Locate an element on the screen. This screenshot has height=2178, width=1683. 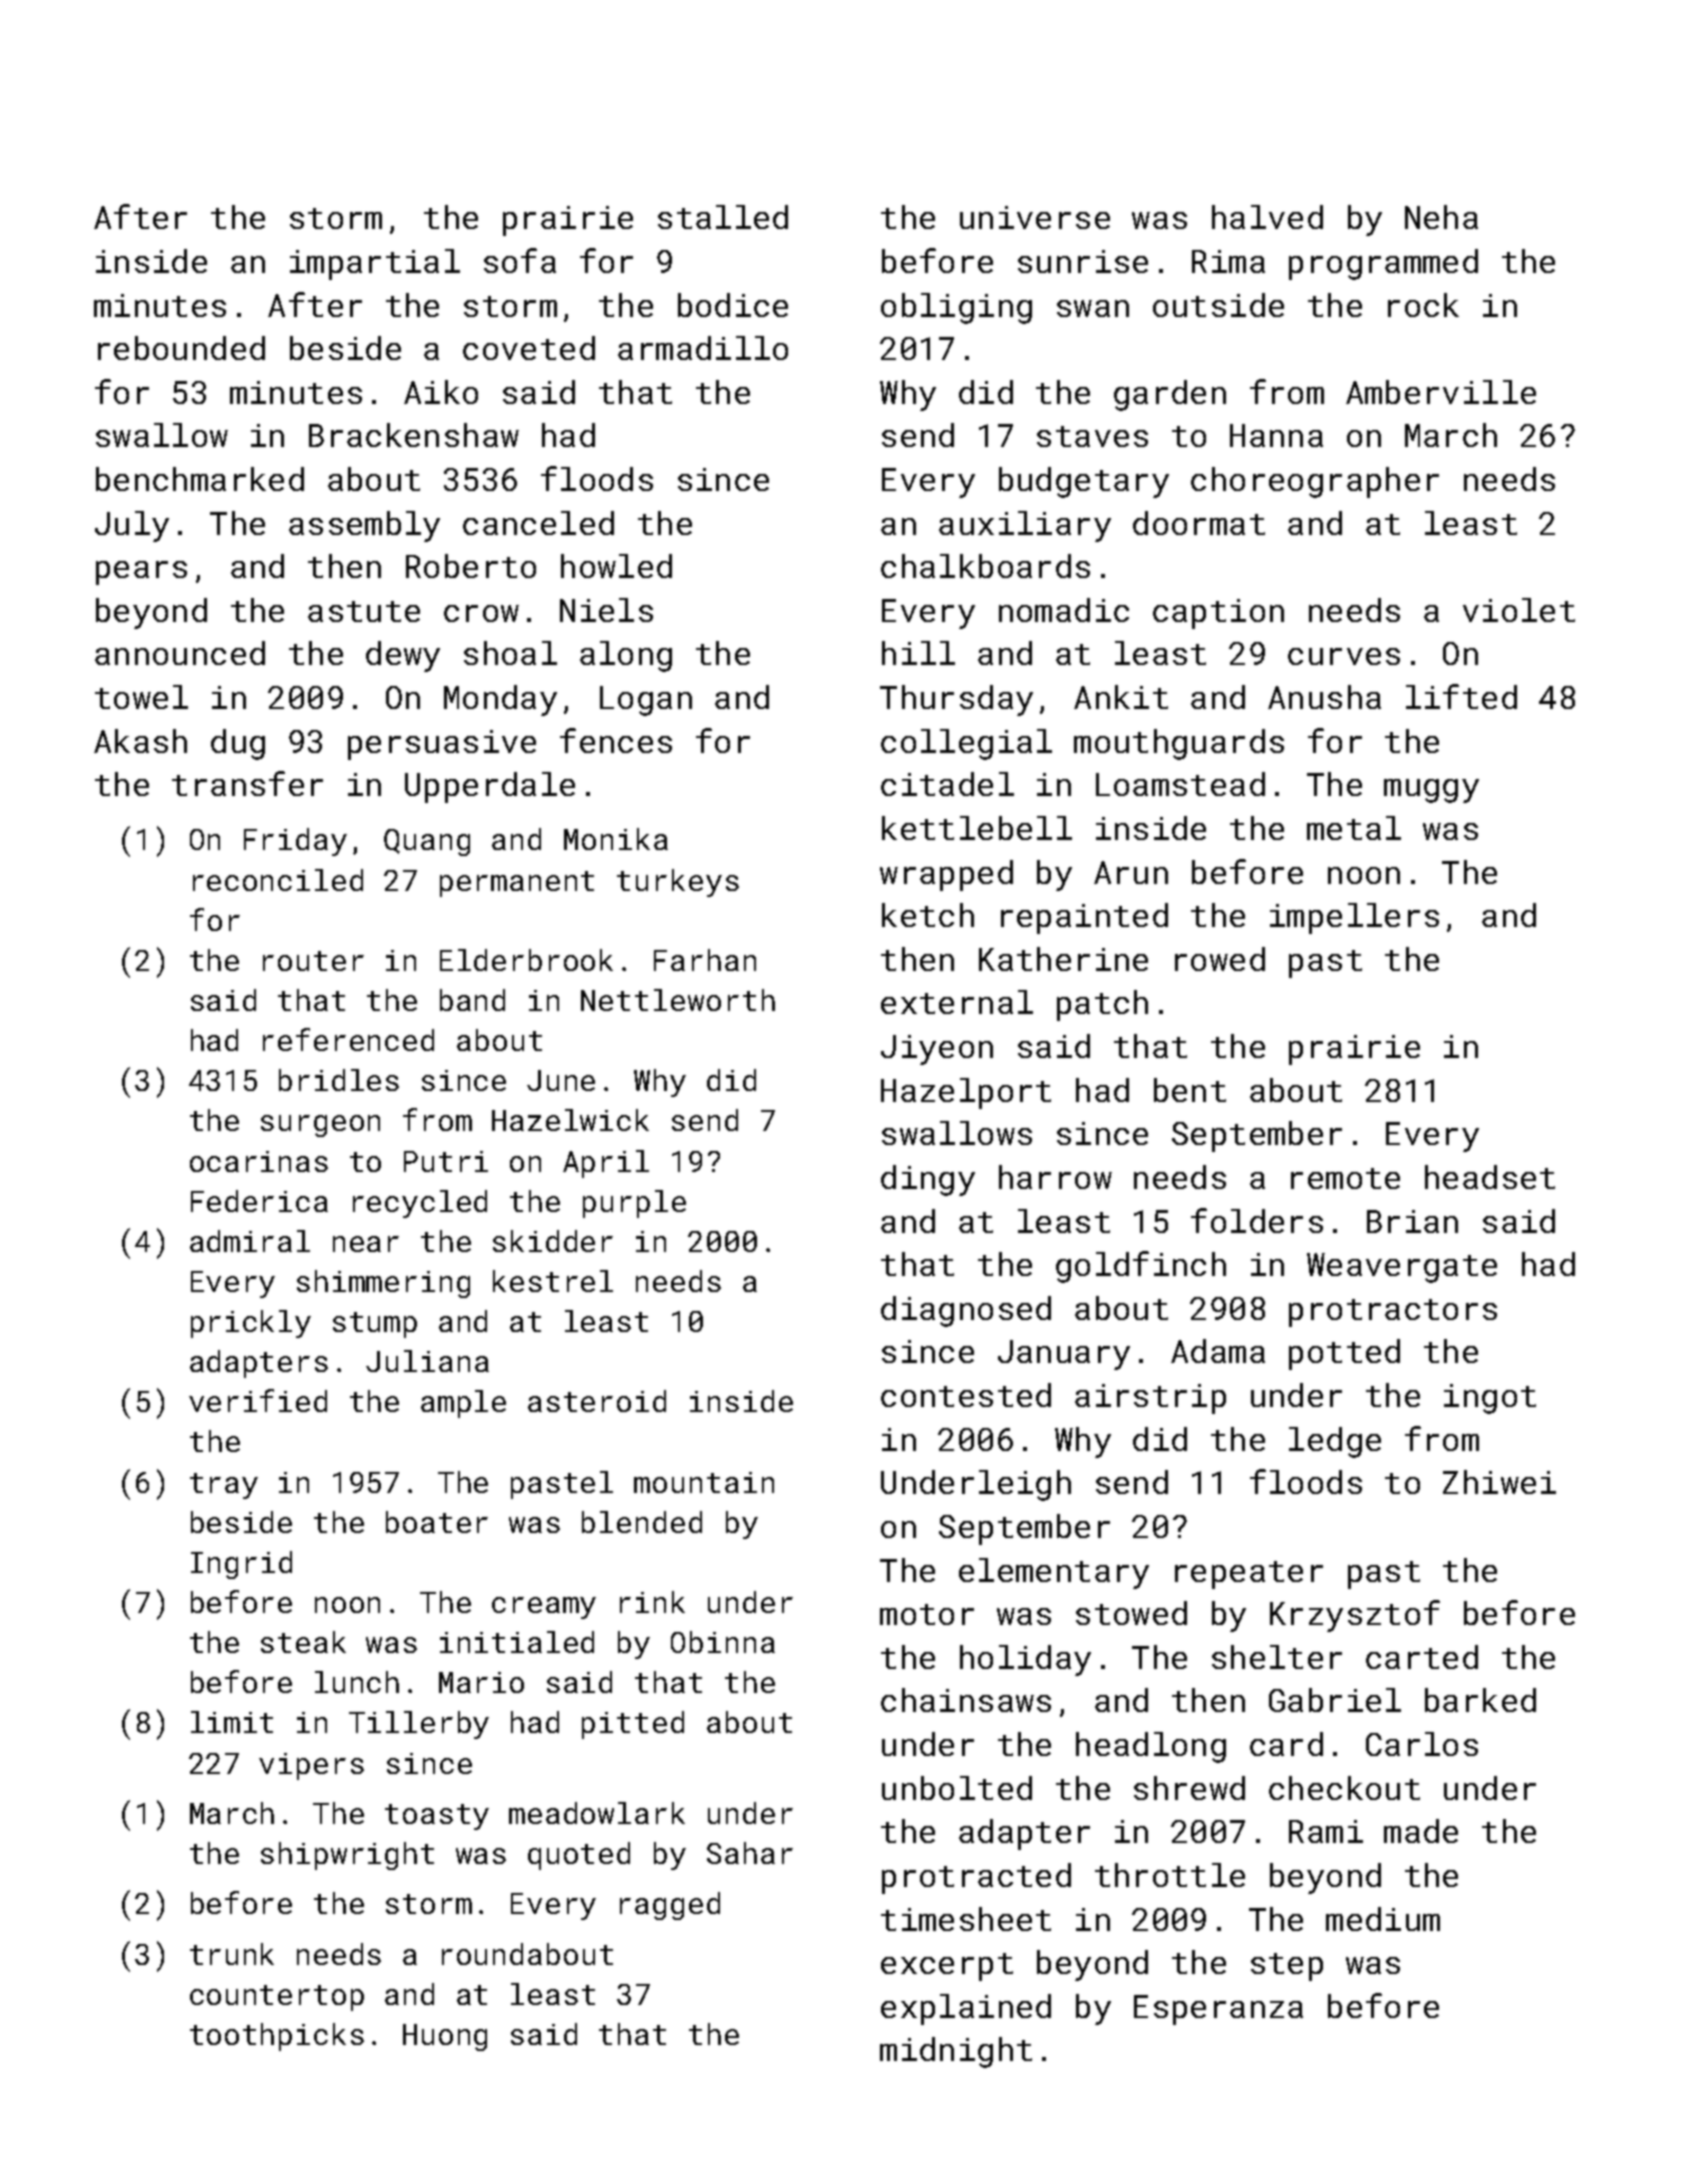
Farhan is located at coordinates (705, 960).
